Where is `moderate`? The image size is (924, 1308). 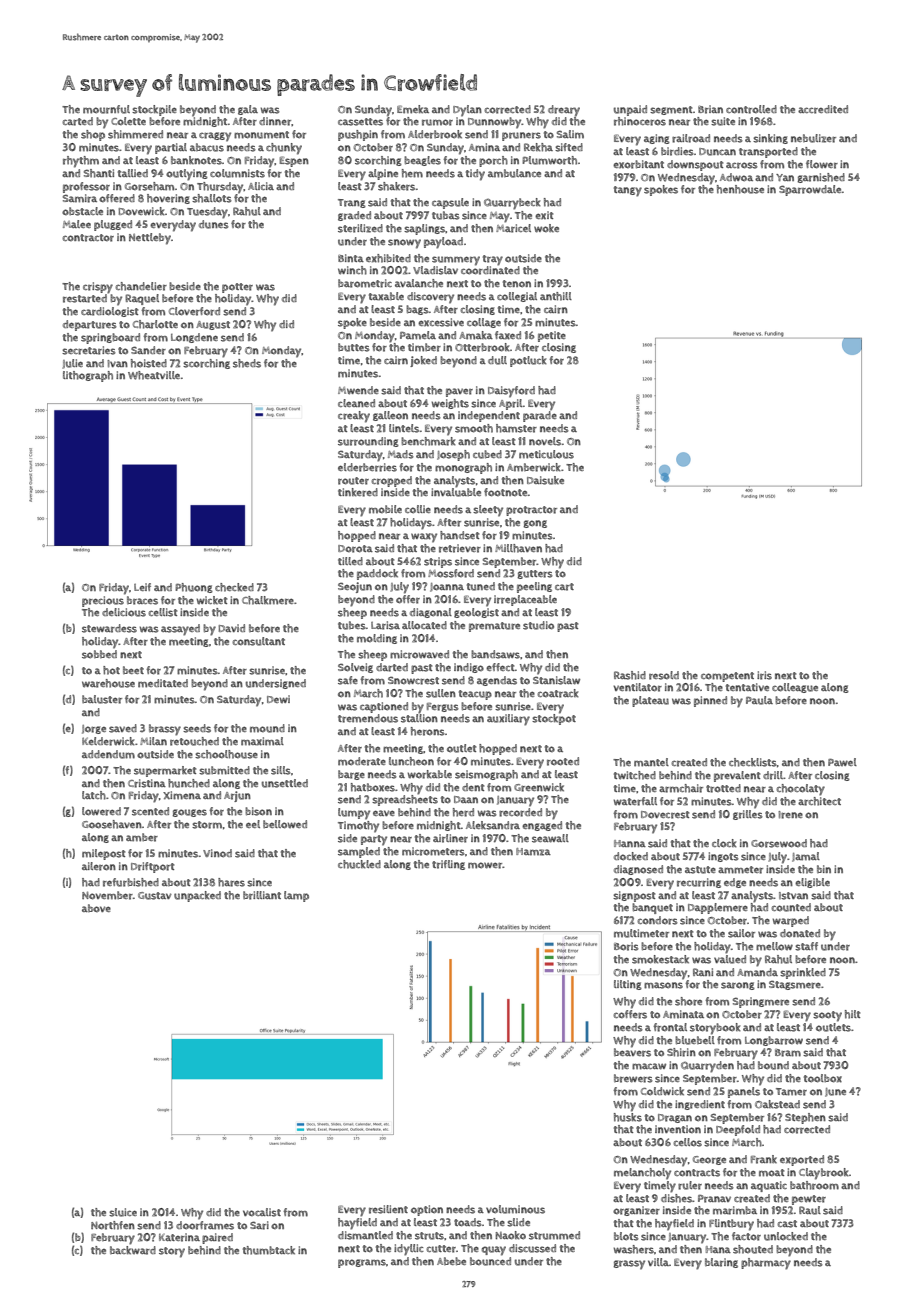
moderate is located at coordinates (362, 761).
